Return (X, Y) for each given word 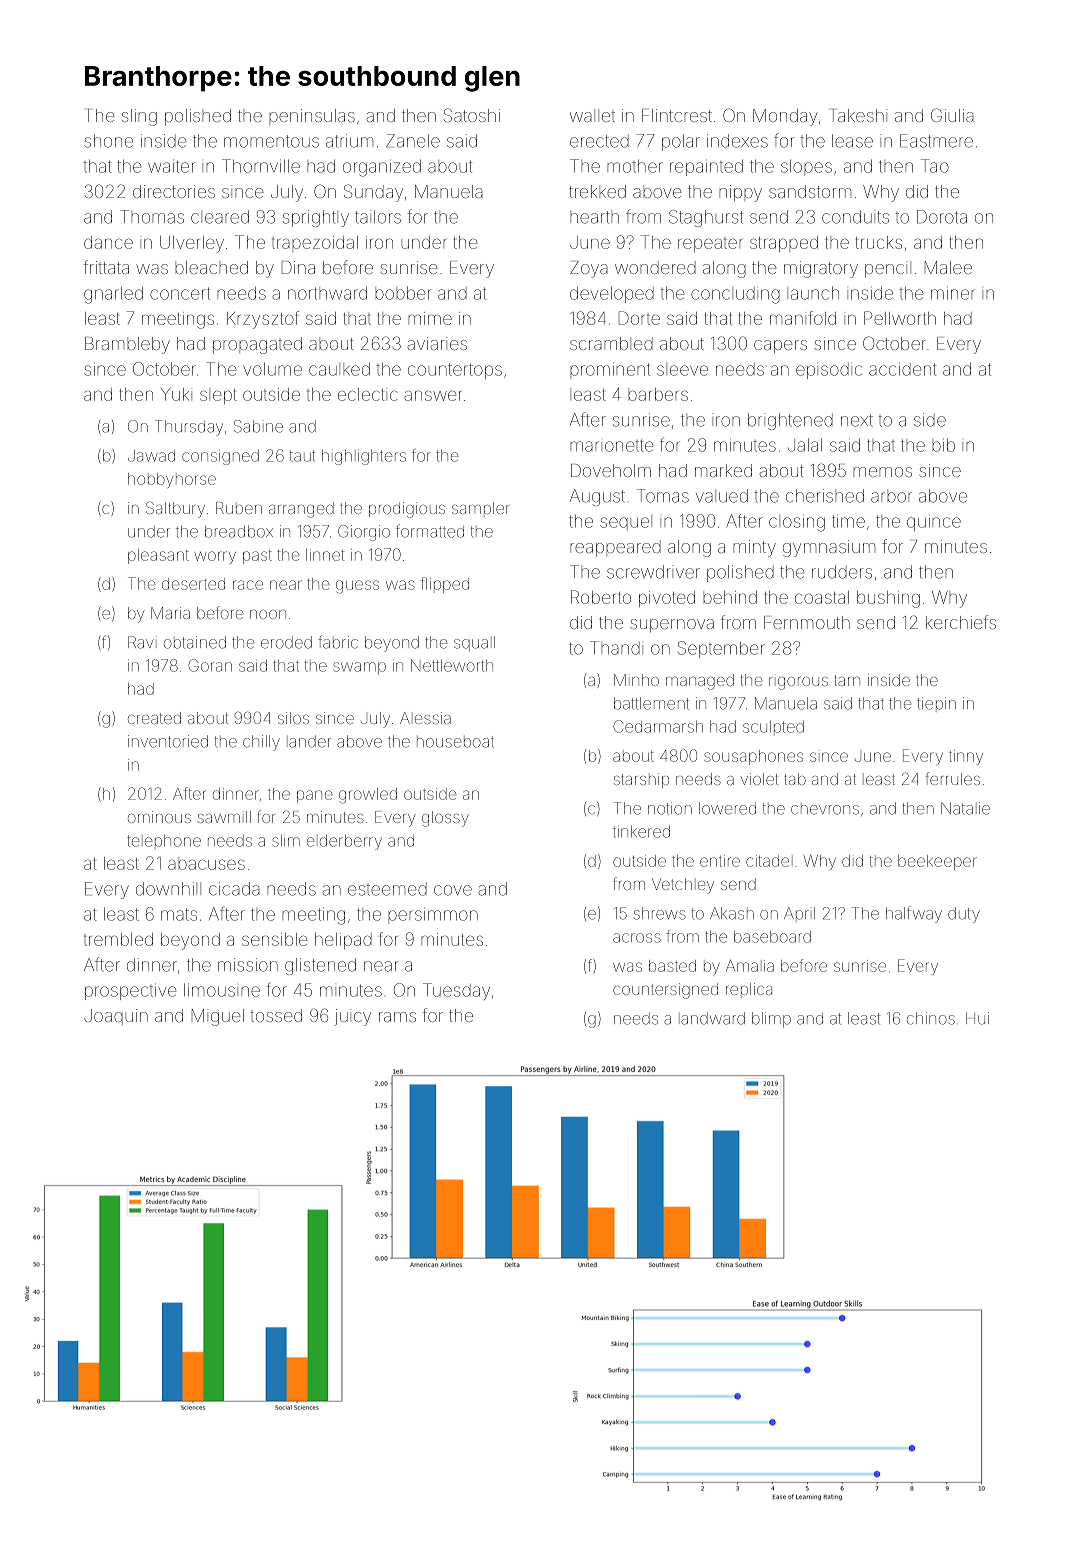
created (154, 718)
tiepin (936, 703)
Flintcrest (677, 115)
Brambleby (127, 345)
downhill (168, 889)
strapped (784, 244)
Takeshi (859, 115)
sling (139, 117)
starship (641, 780)
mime (430, 318)
